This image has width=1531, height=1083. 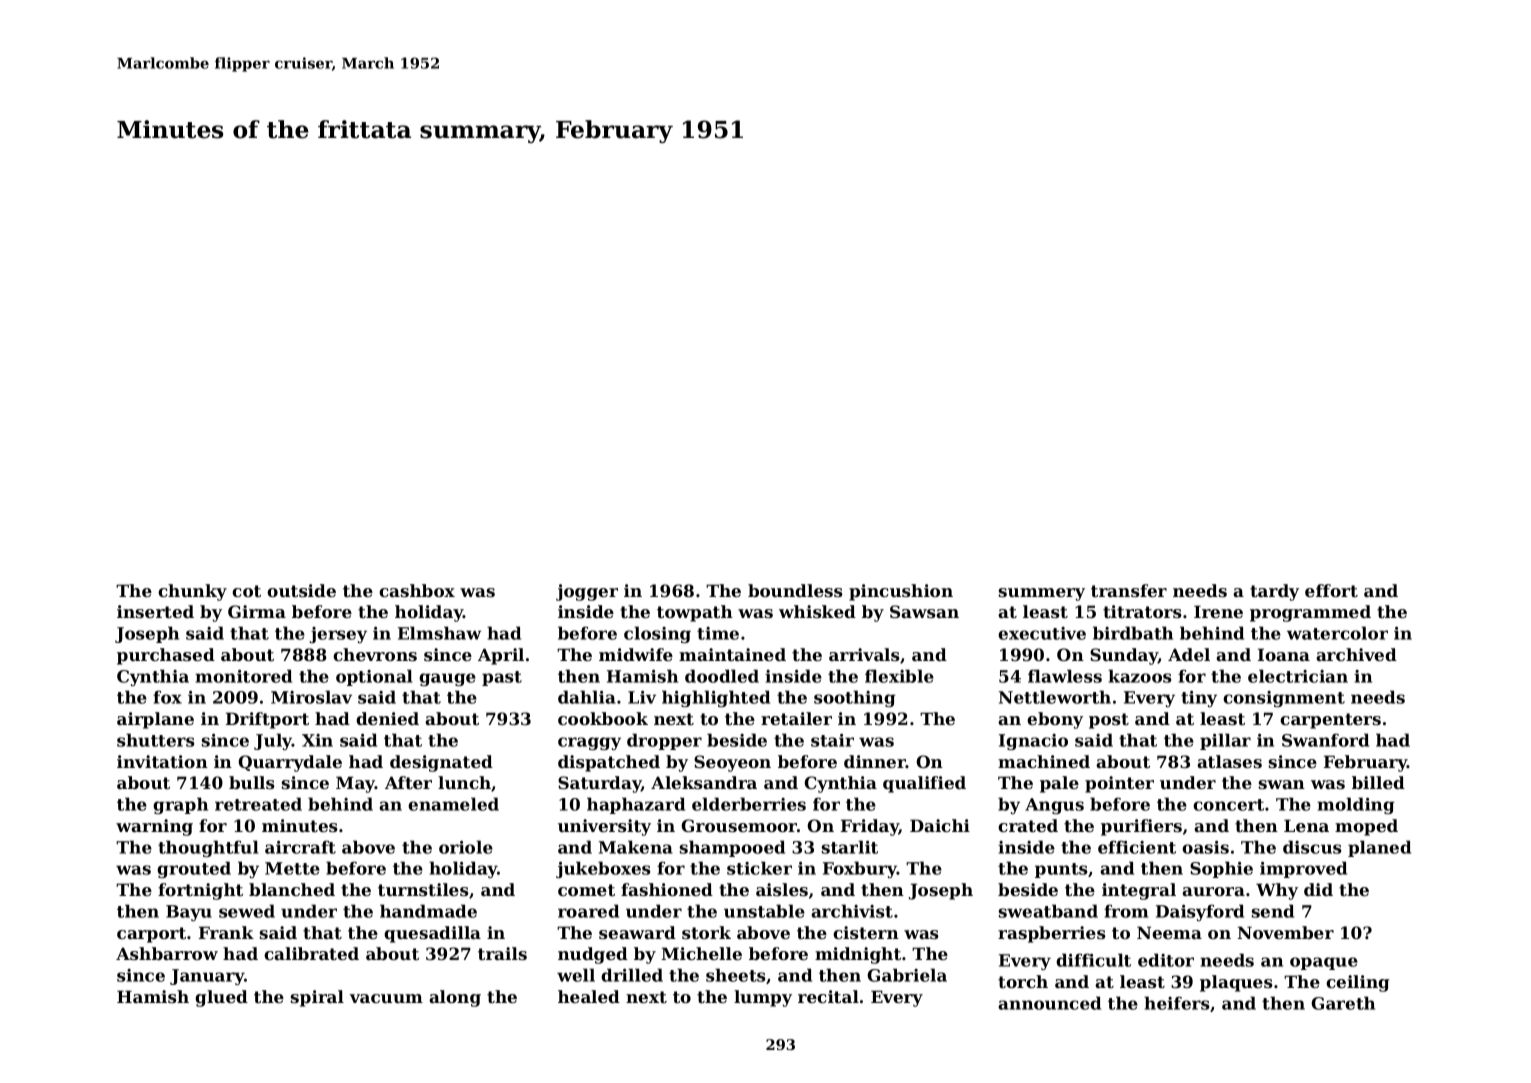 What do you see at coordinates (151, 935) in the image?
I see `carport` at bounding box center [151, 935].
